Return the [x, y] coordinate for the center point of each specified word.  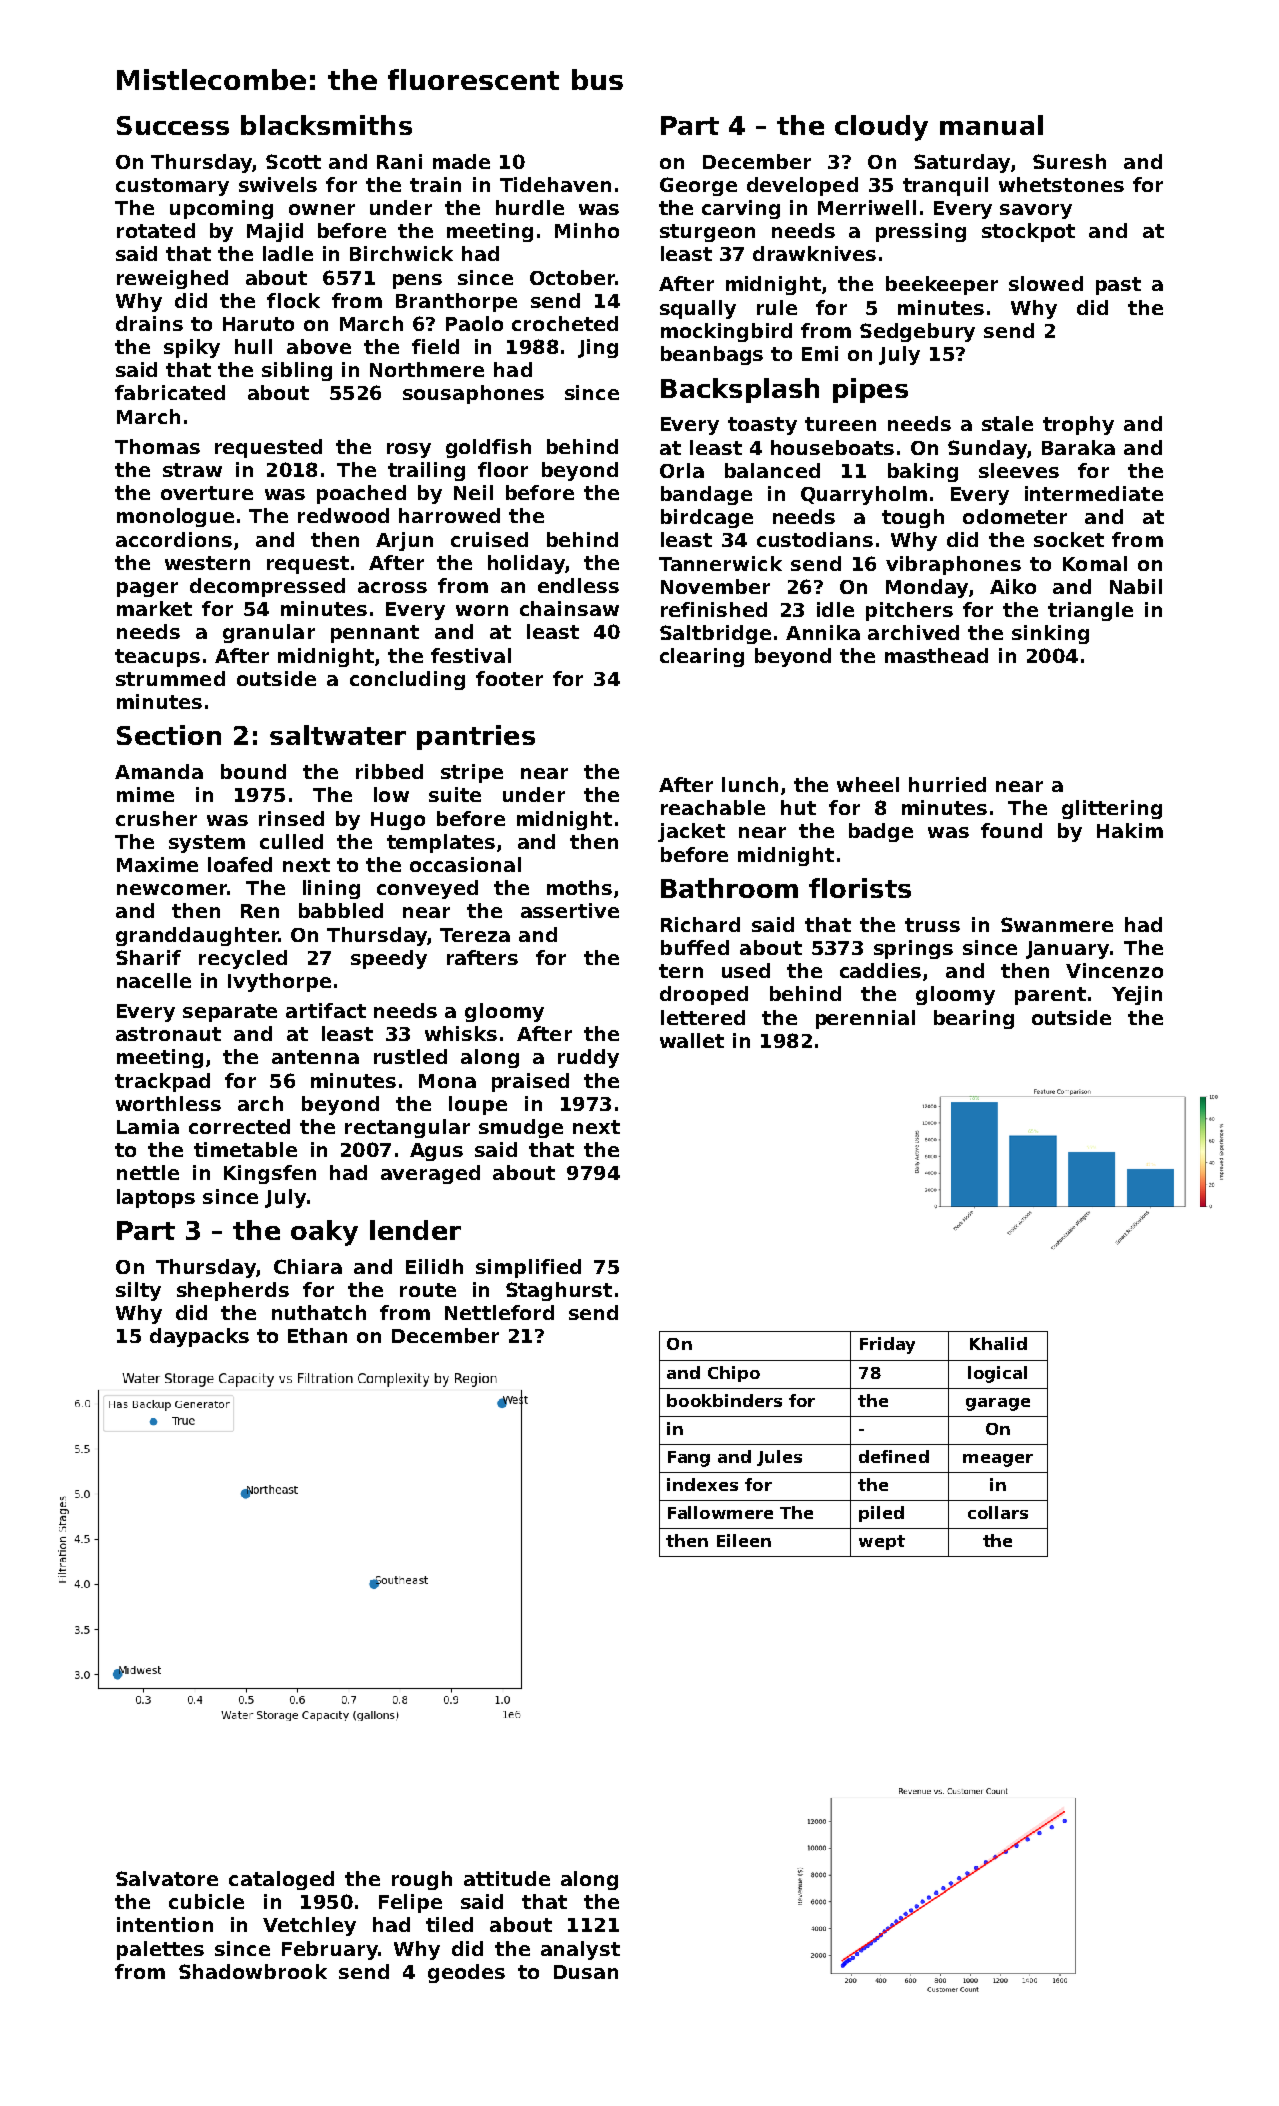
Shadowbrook [253, 1971]
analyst [580, 1950]
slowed [1046, 283]
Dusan [586, 1972]
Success [173, 125]
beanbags [712, 355]
